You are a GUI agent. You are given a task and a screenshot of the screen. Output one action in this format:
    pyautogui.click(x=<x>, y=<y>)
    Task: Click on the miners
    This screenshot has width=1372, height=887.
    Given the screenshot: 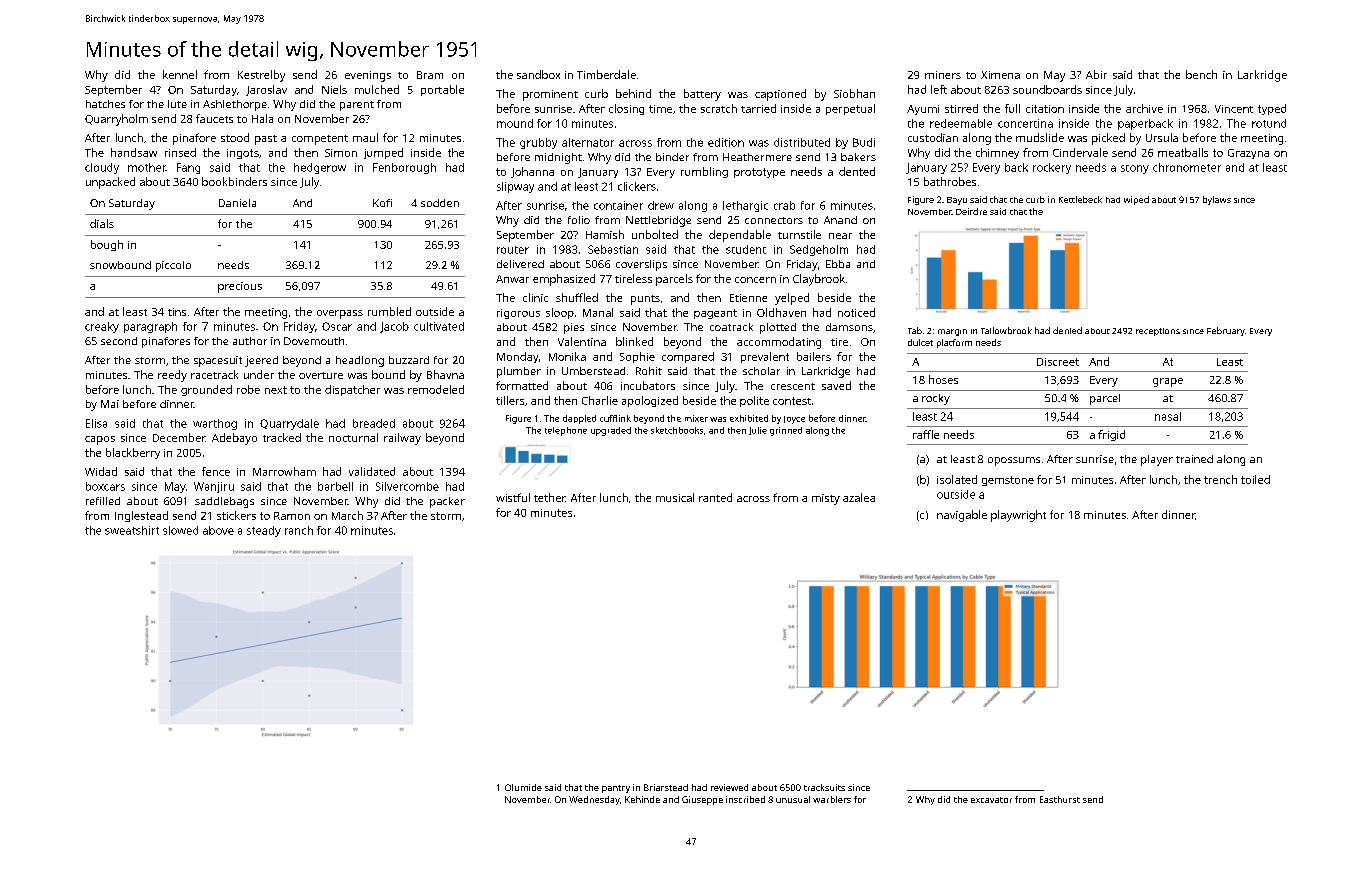 What is the action you would take?
    pyautogui.click(x=943, y=75)
